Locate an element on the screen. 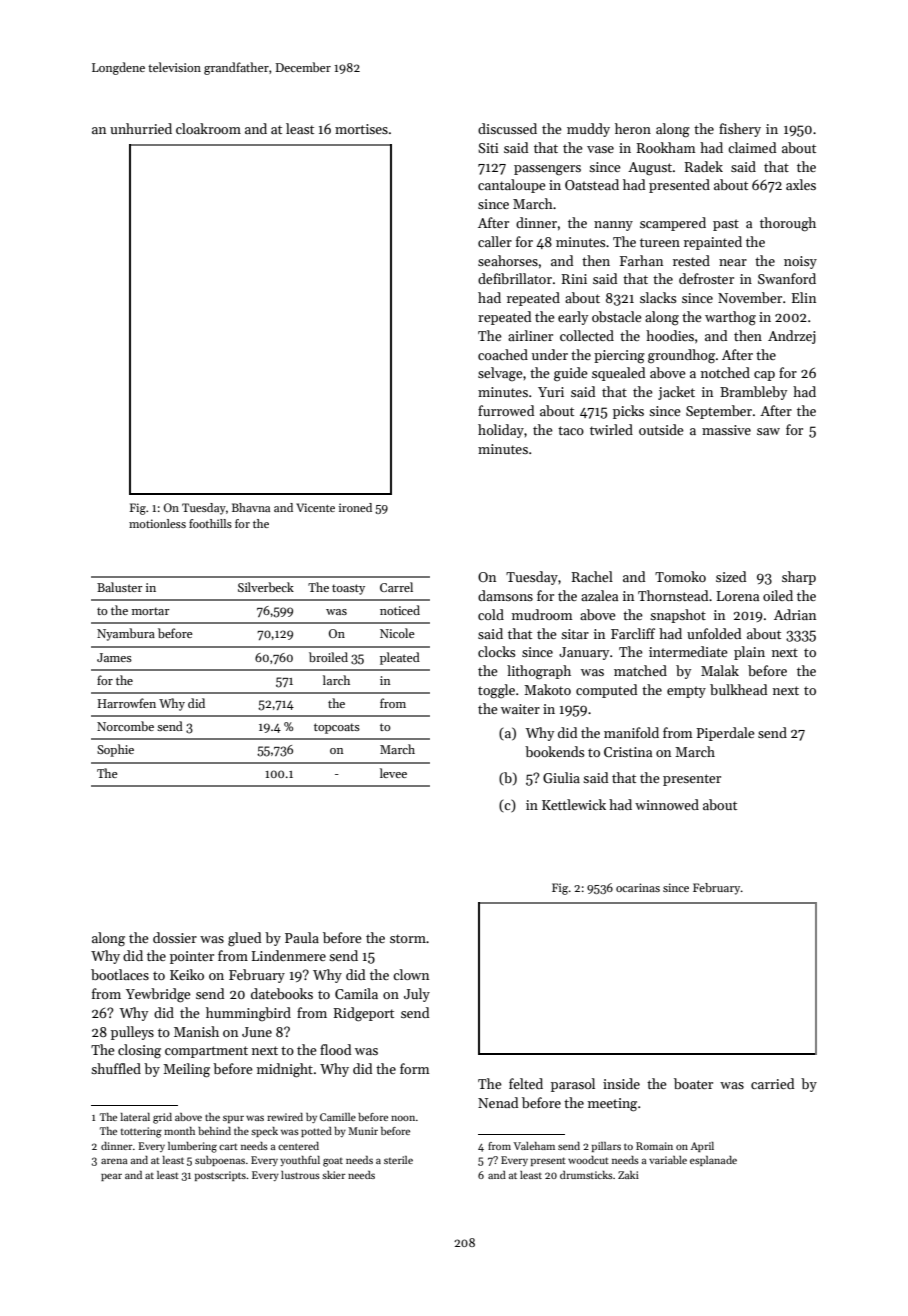 The image size is (908, 1316). saw is located at coordinates (768, 431).
